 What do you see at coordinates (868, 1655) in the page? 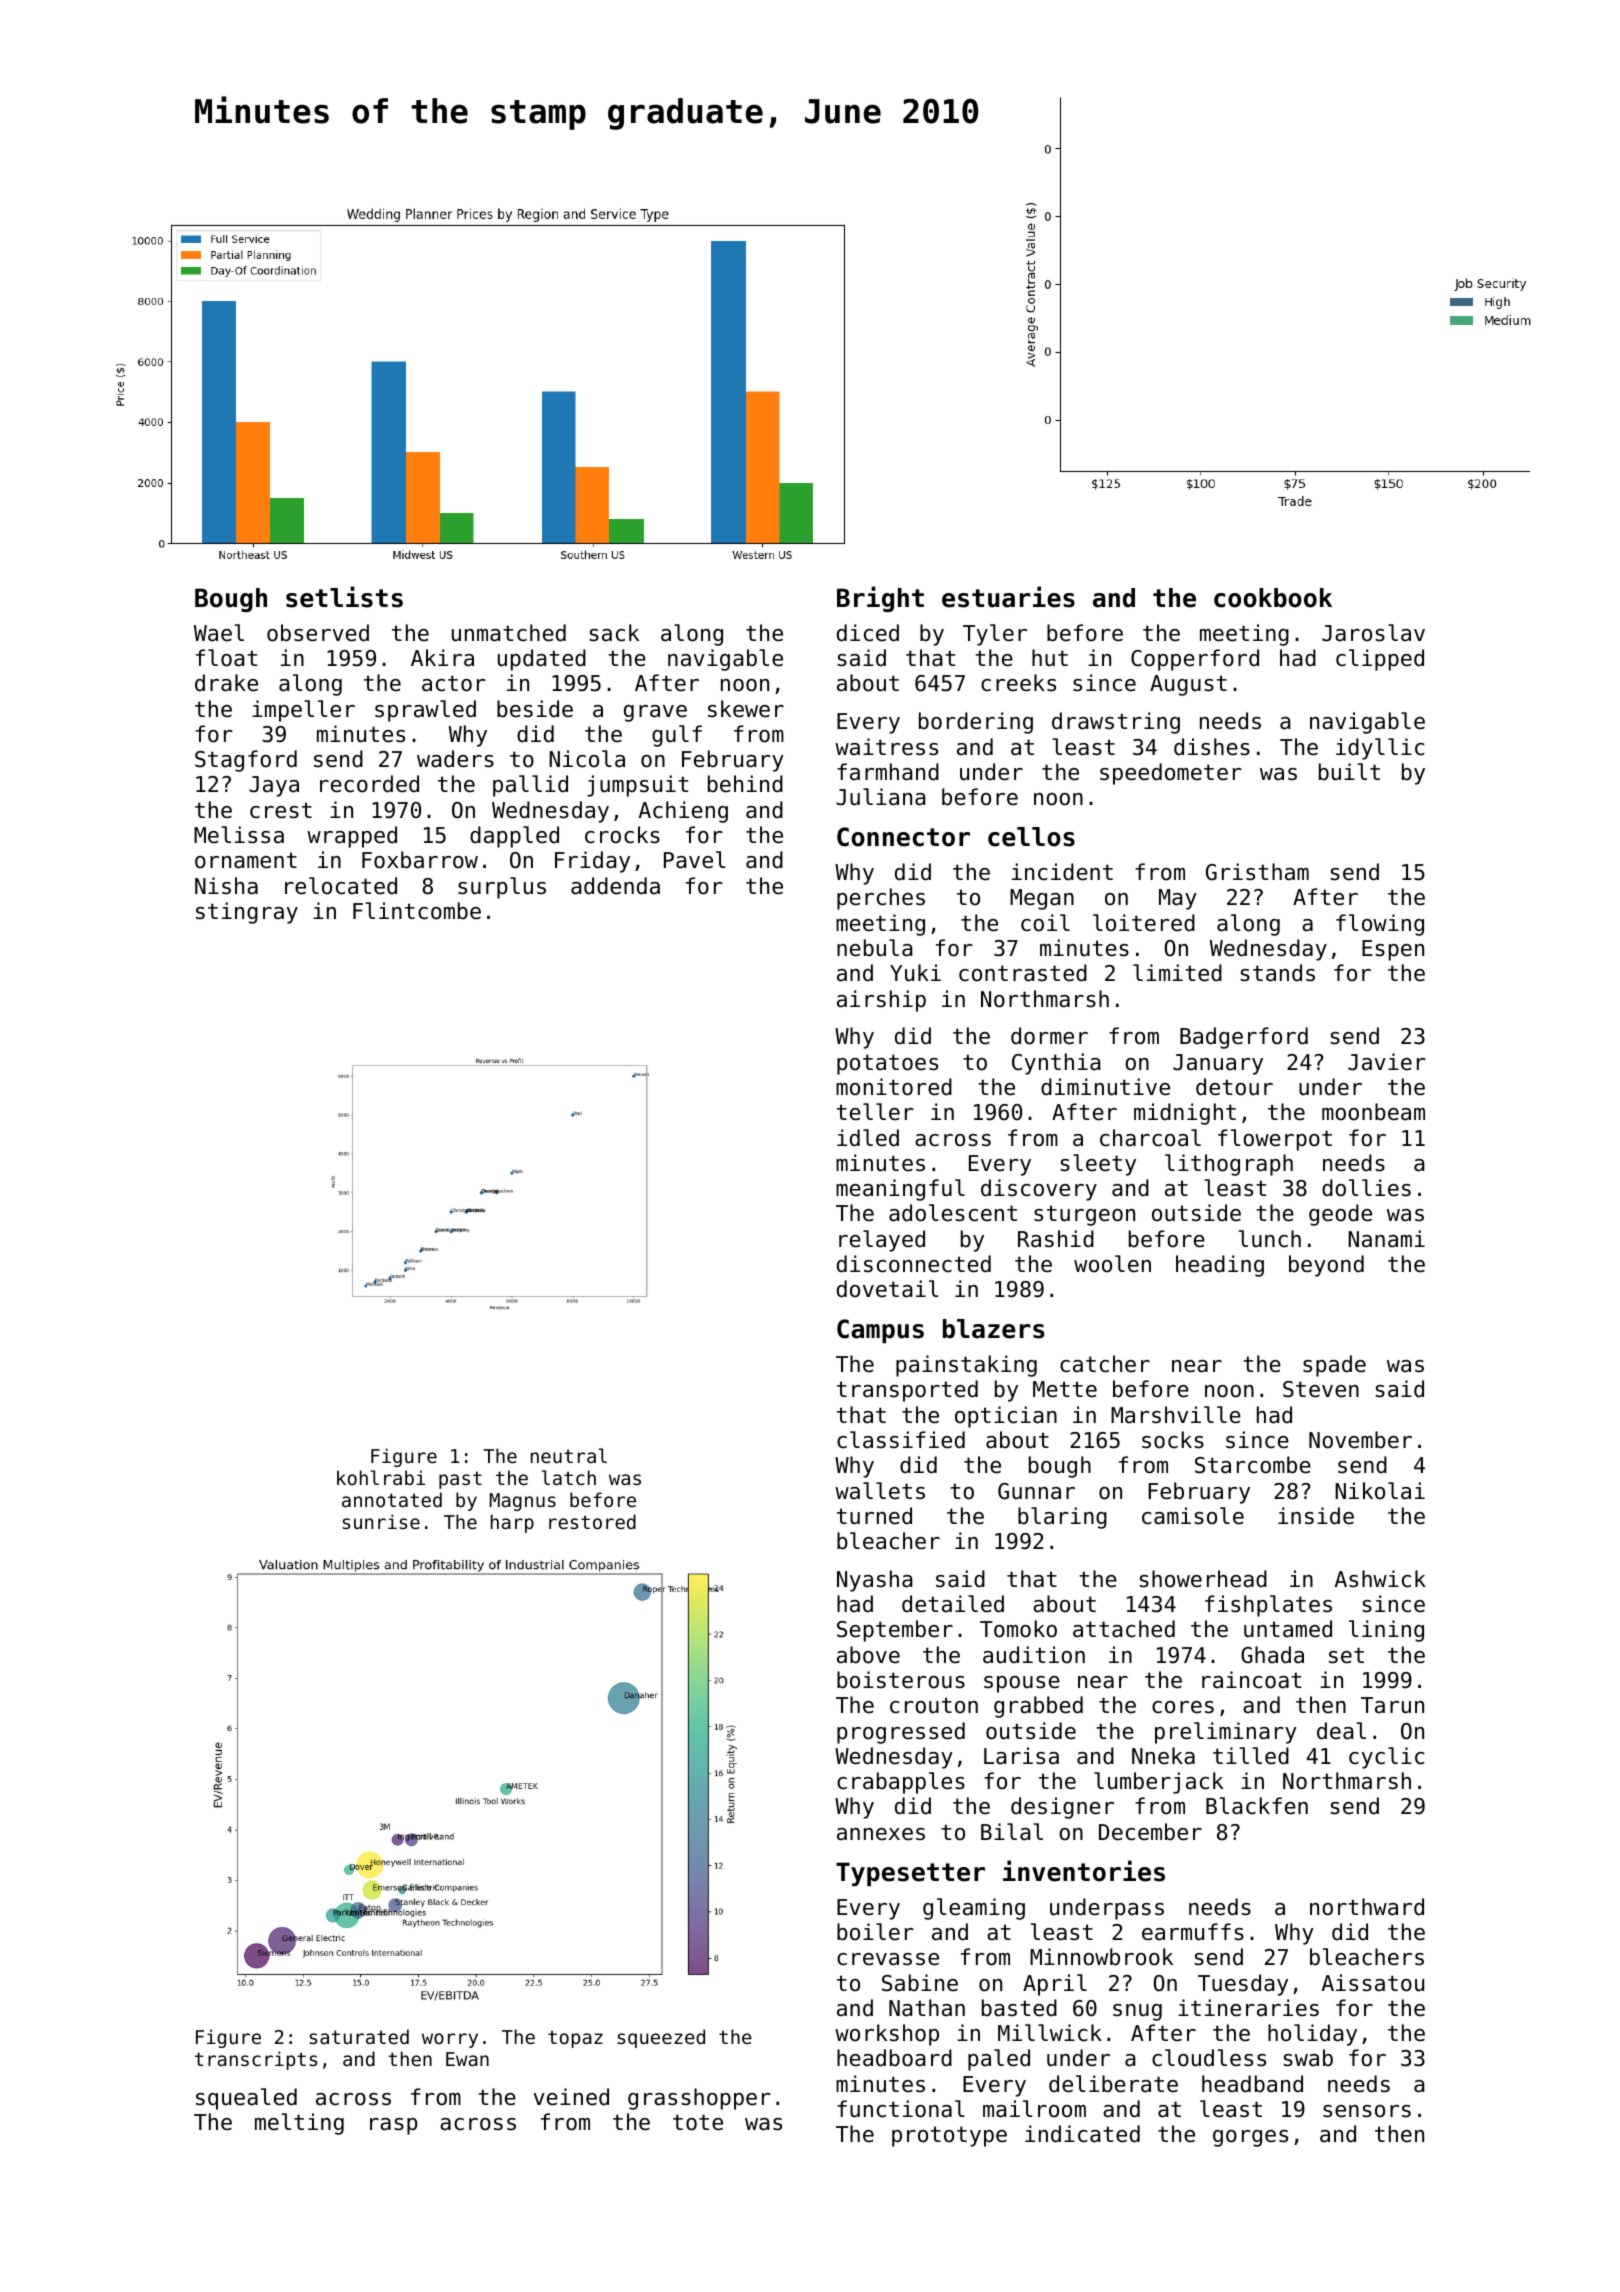
I see `above` at bounding box center [868, 1655].
